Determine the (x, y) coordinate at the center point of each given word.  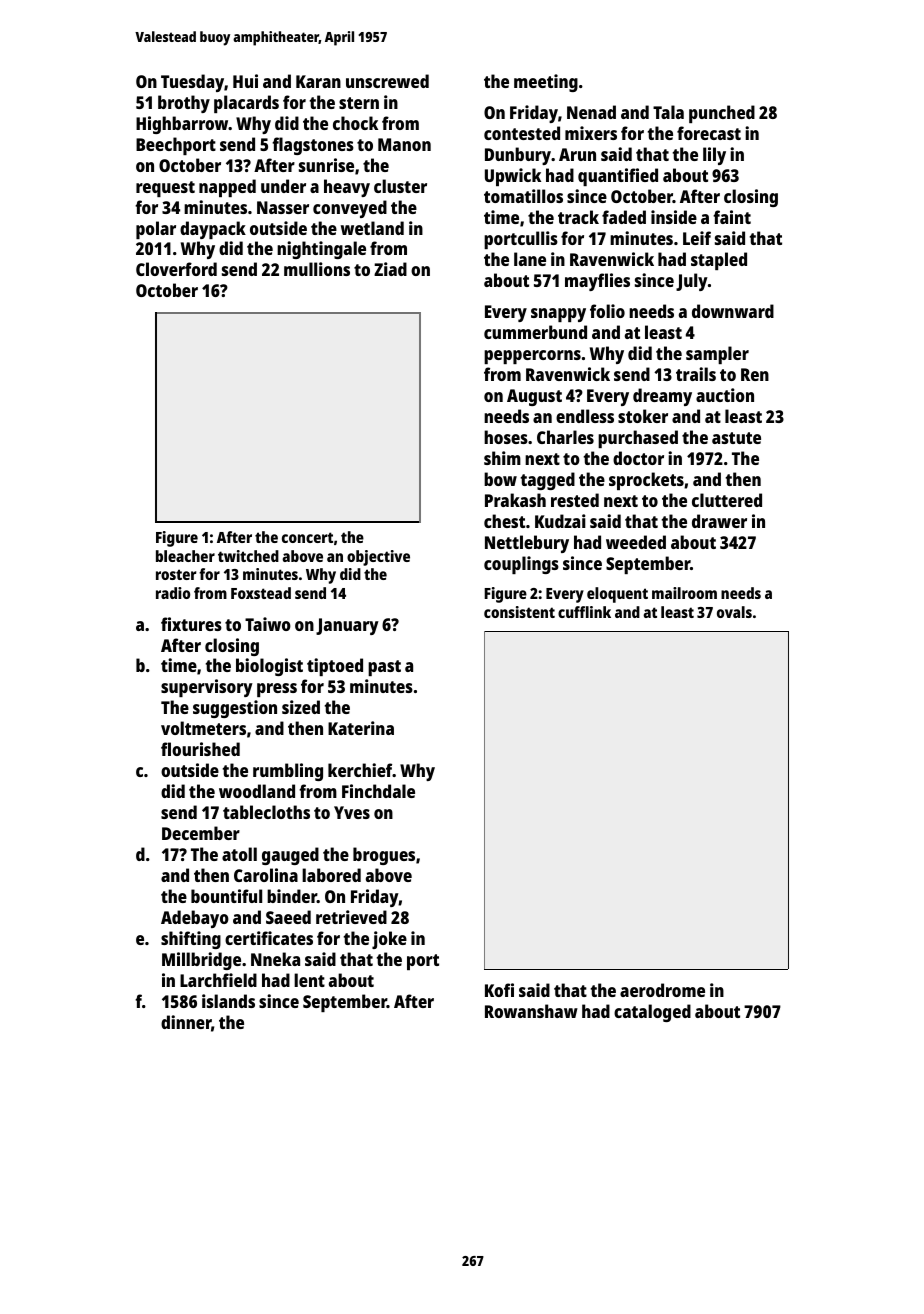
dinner (186, 1022)
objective (378, 558)
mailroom (684, 593)
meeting (546, 83)
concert (307, 537)
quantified (618, 177)
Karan (318, 81)
